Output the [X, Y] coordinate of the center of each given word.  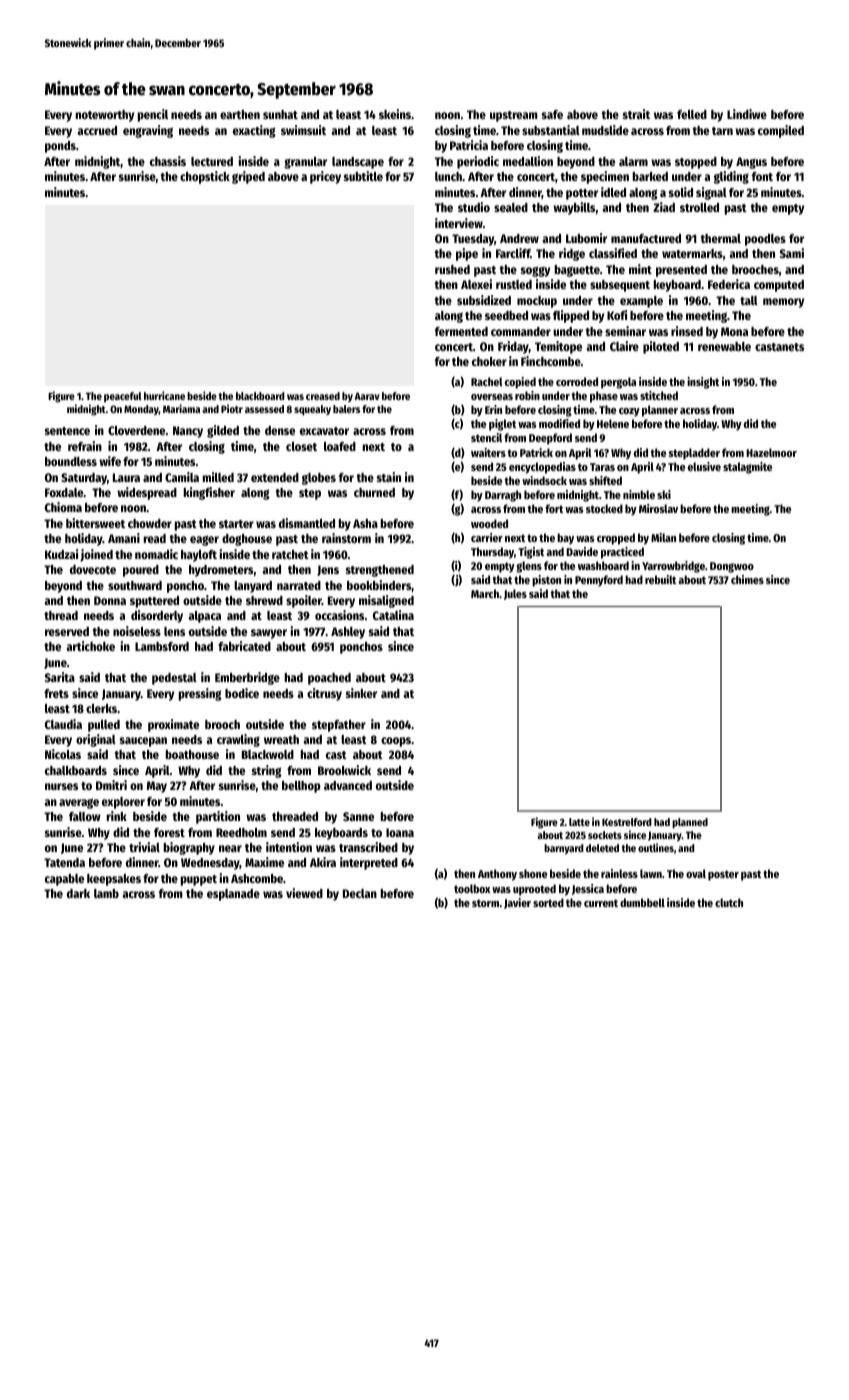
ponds [60, 147]
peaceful [123, 397]
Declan [360, 893]
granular [305, 163]
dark [78, 893]
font [762, 176]
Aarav [367, 396]
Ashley [348, 633]
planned [690, 823]
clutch [729, 902]
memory [783, 303]
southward [135, 585]
